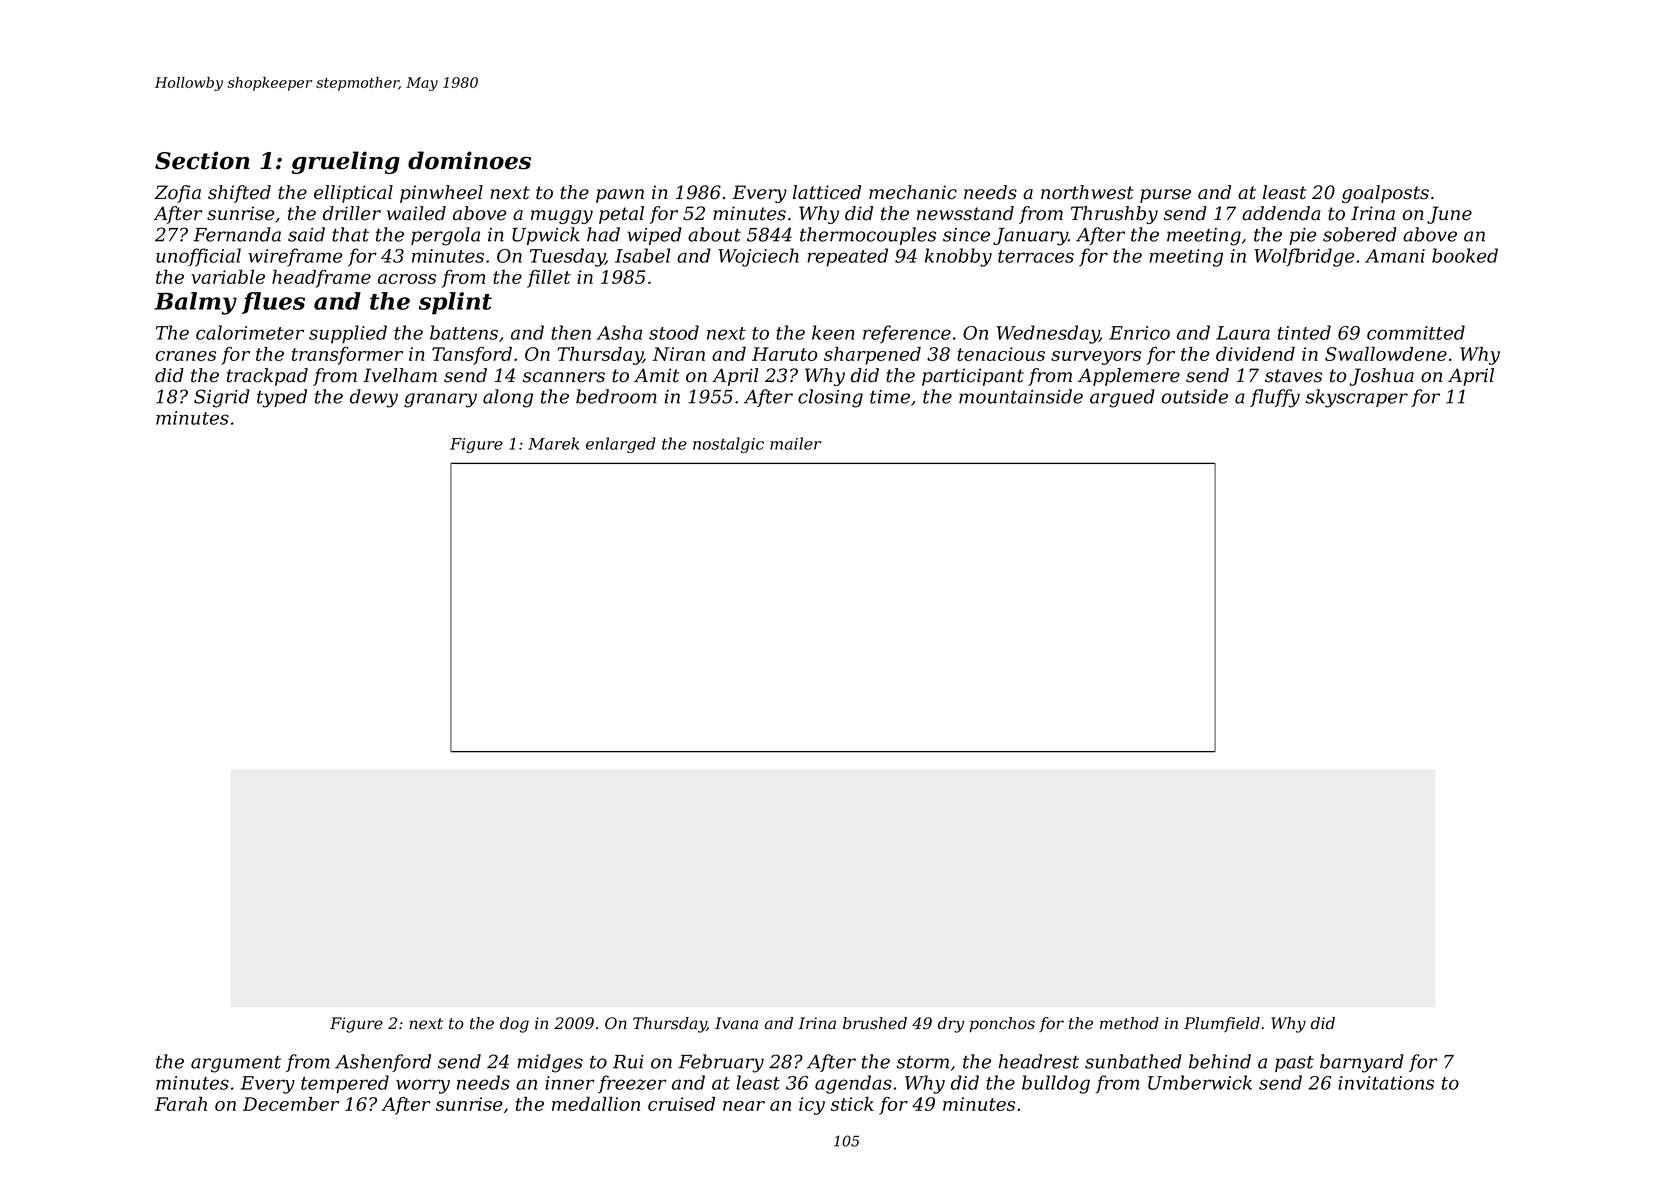 This image has height=1178, width=1666. What do you see at coordinates (383, 1063) in the image?
I see `Ashenford` at bounding box center [383, 1063].
